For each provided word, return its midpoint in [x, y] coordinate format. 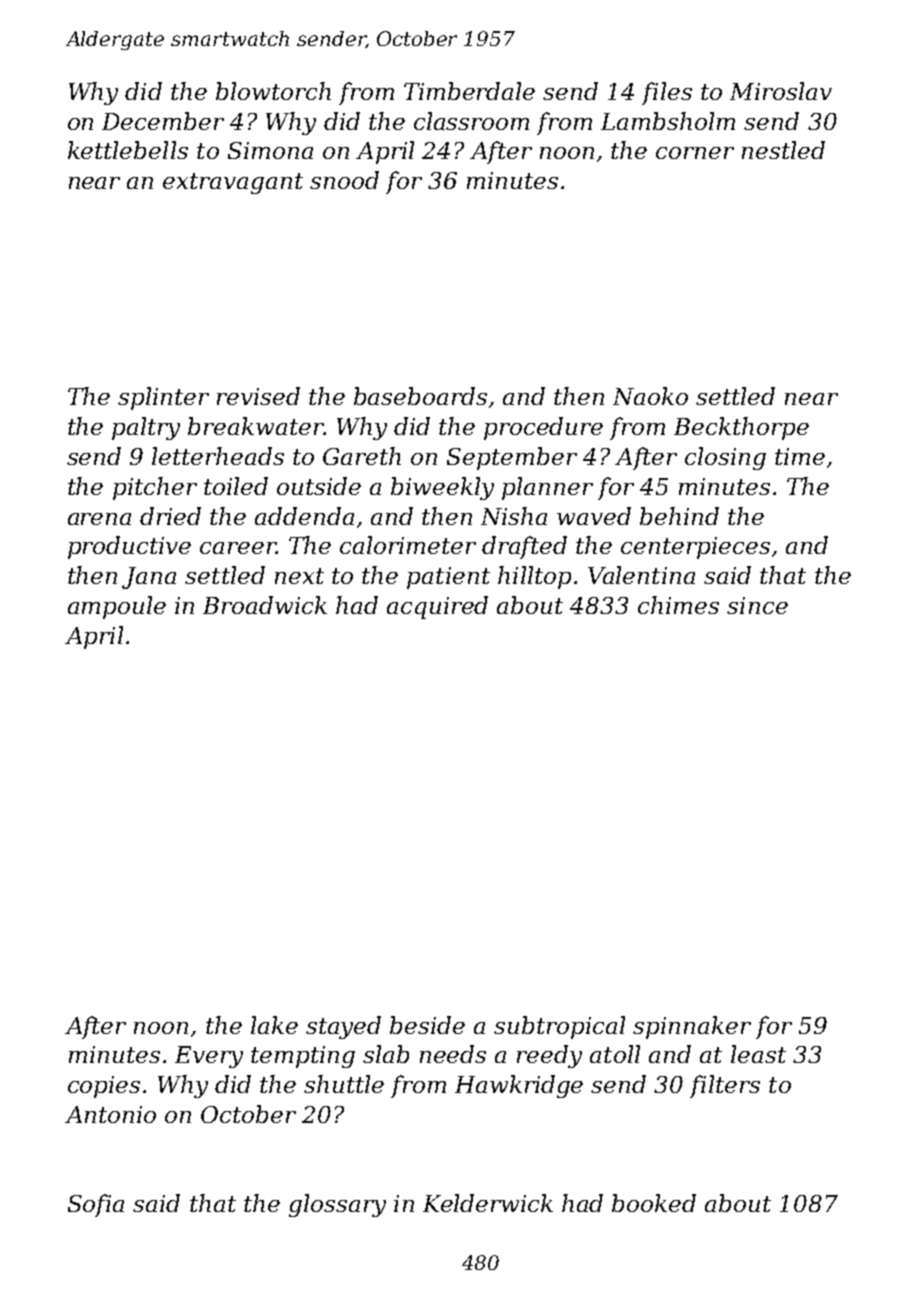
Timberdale [469, 91]
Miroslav [781, 91]
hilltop [534, 577]
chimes [678, 605]
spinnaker [692, 1027]
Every [209, 1057]
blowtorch [273, 91]
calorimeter [408, 545]
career [238, 548]
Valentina [641, 575]
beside [427, 1025]
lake [274, 1025]
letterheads [218, 456]
